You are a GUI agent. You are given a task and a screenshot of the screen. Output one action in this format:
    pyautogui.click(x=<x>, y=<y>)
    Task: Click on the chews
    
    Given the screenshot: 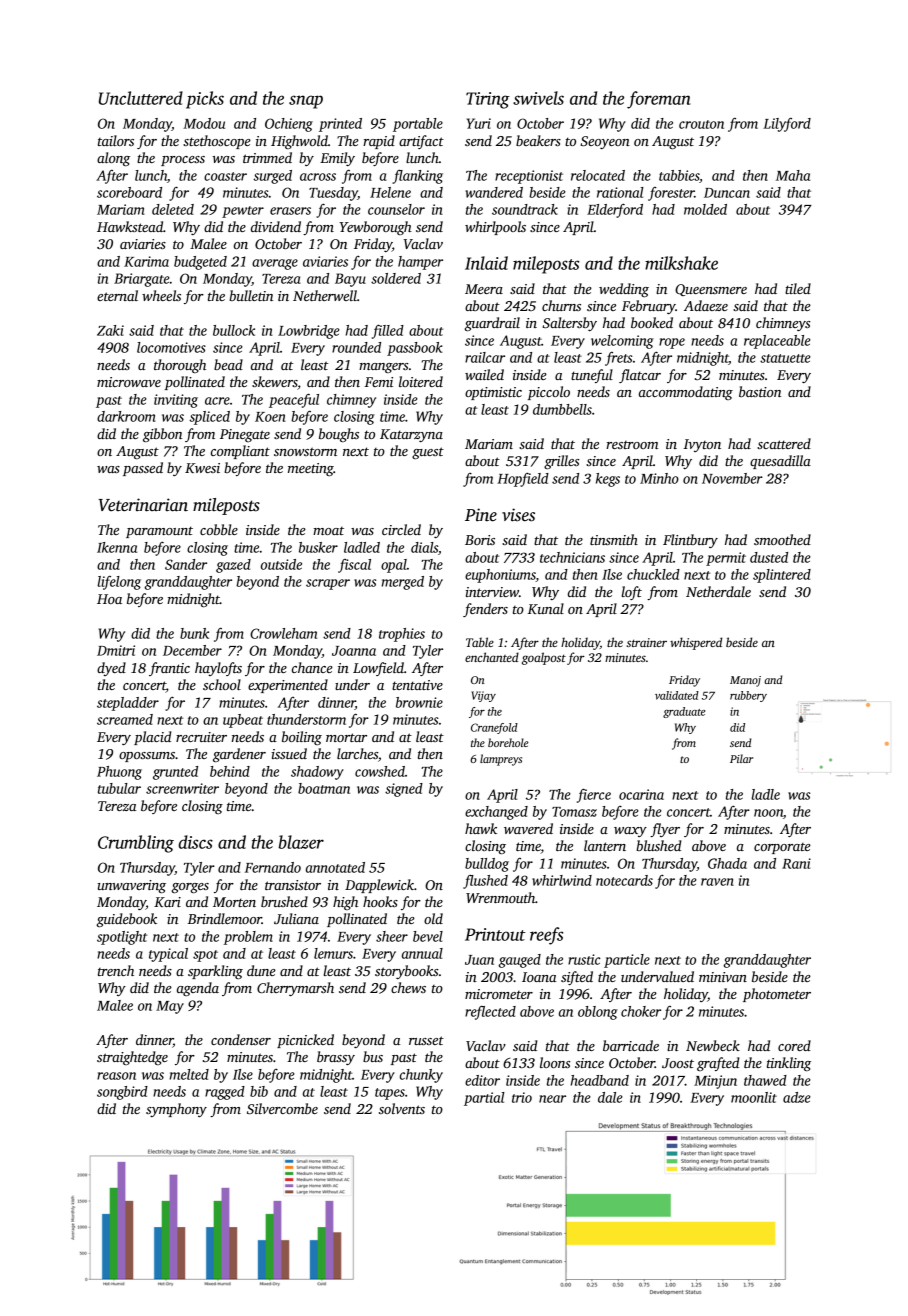 What is the action you would take?
    pyautogui.click(x=408, y=987)
